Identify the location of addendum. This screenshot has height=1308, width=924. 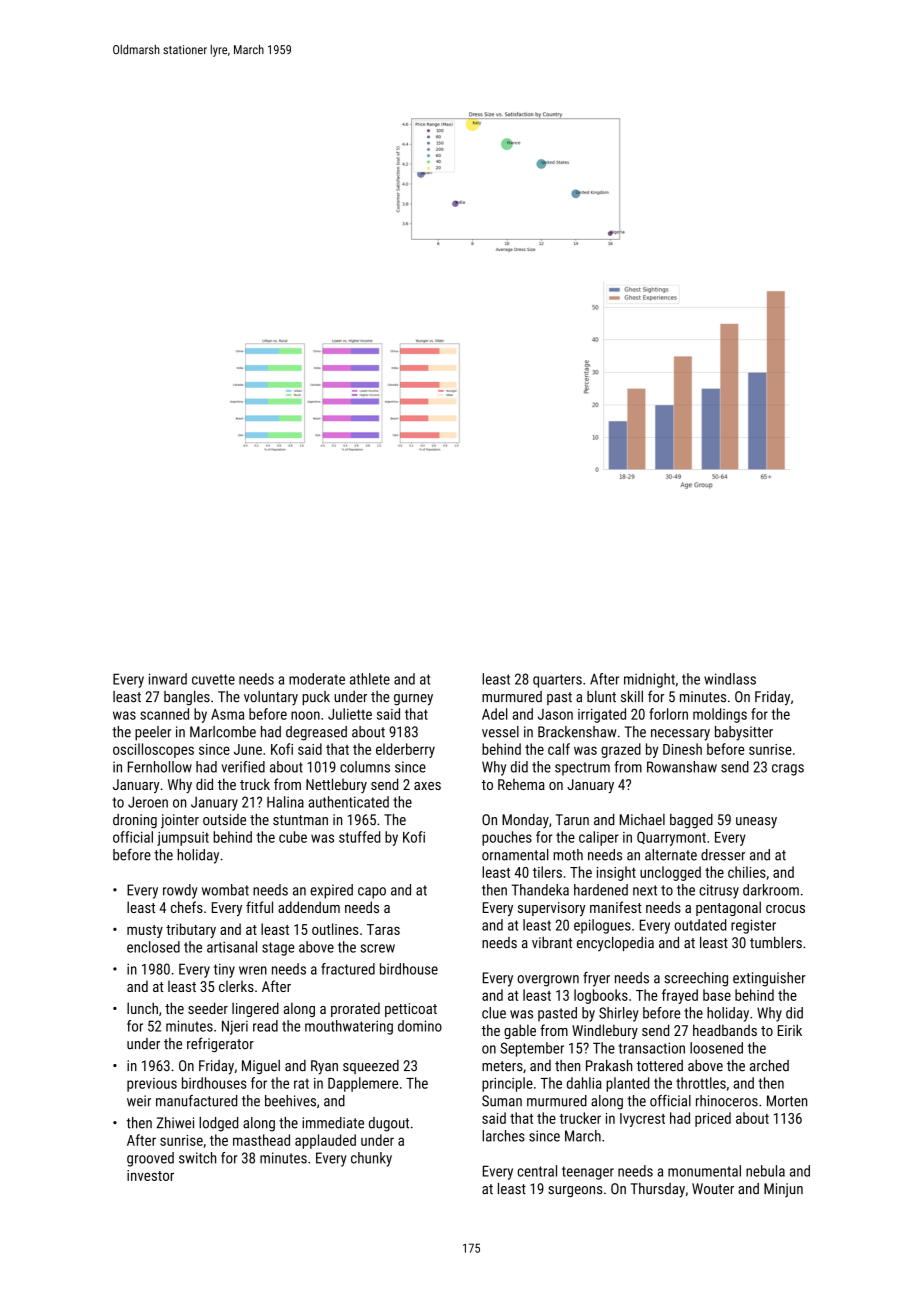
(309, 907).
